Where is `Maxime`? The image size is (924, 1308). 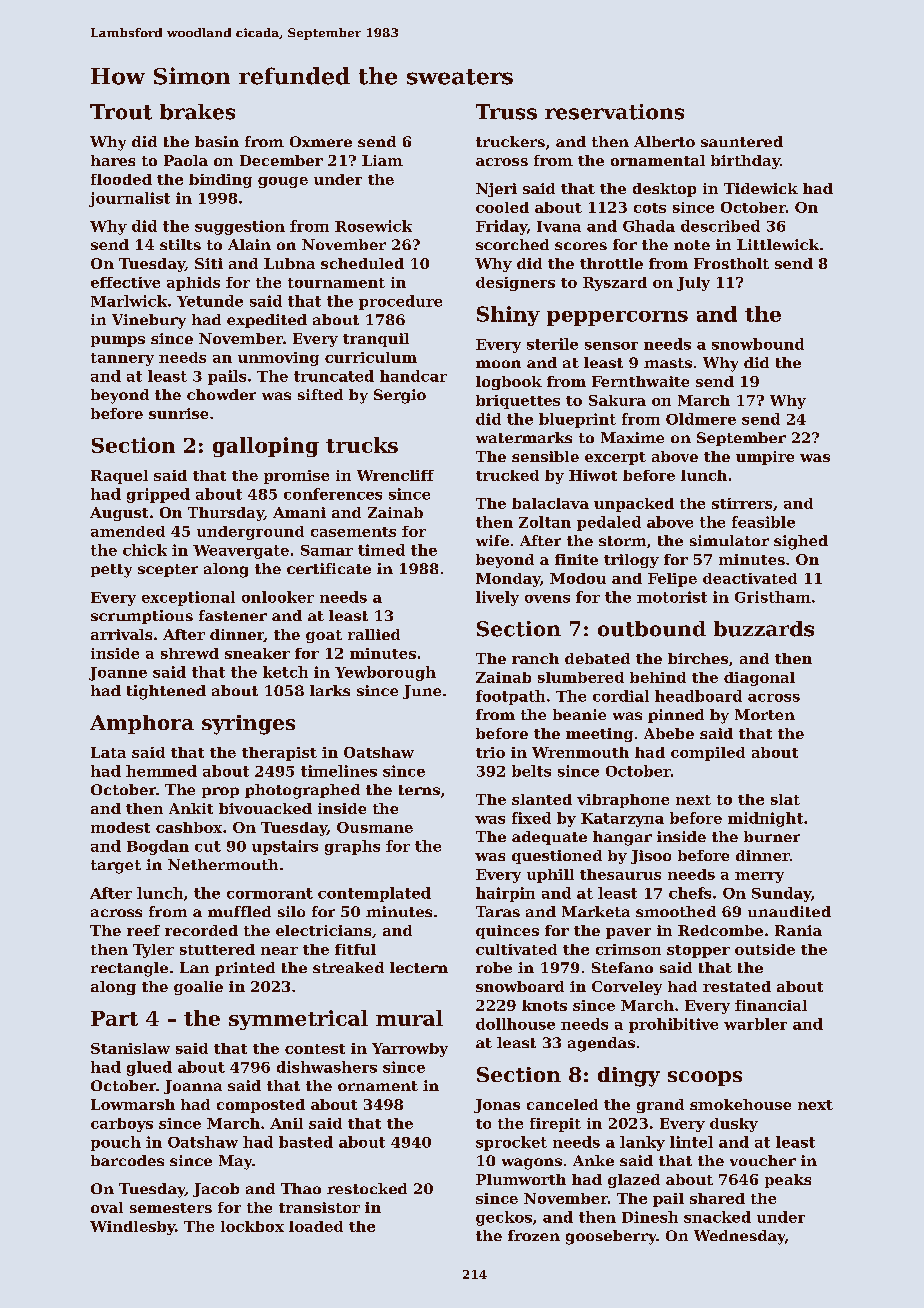 Maxime is located at coordinates (632, 437).
